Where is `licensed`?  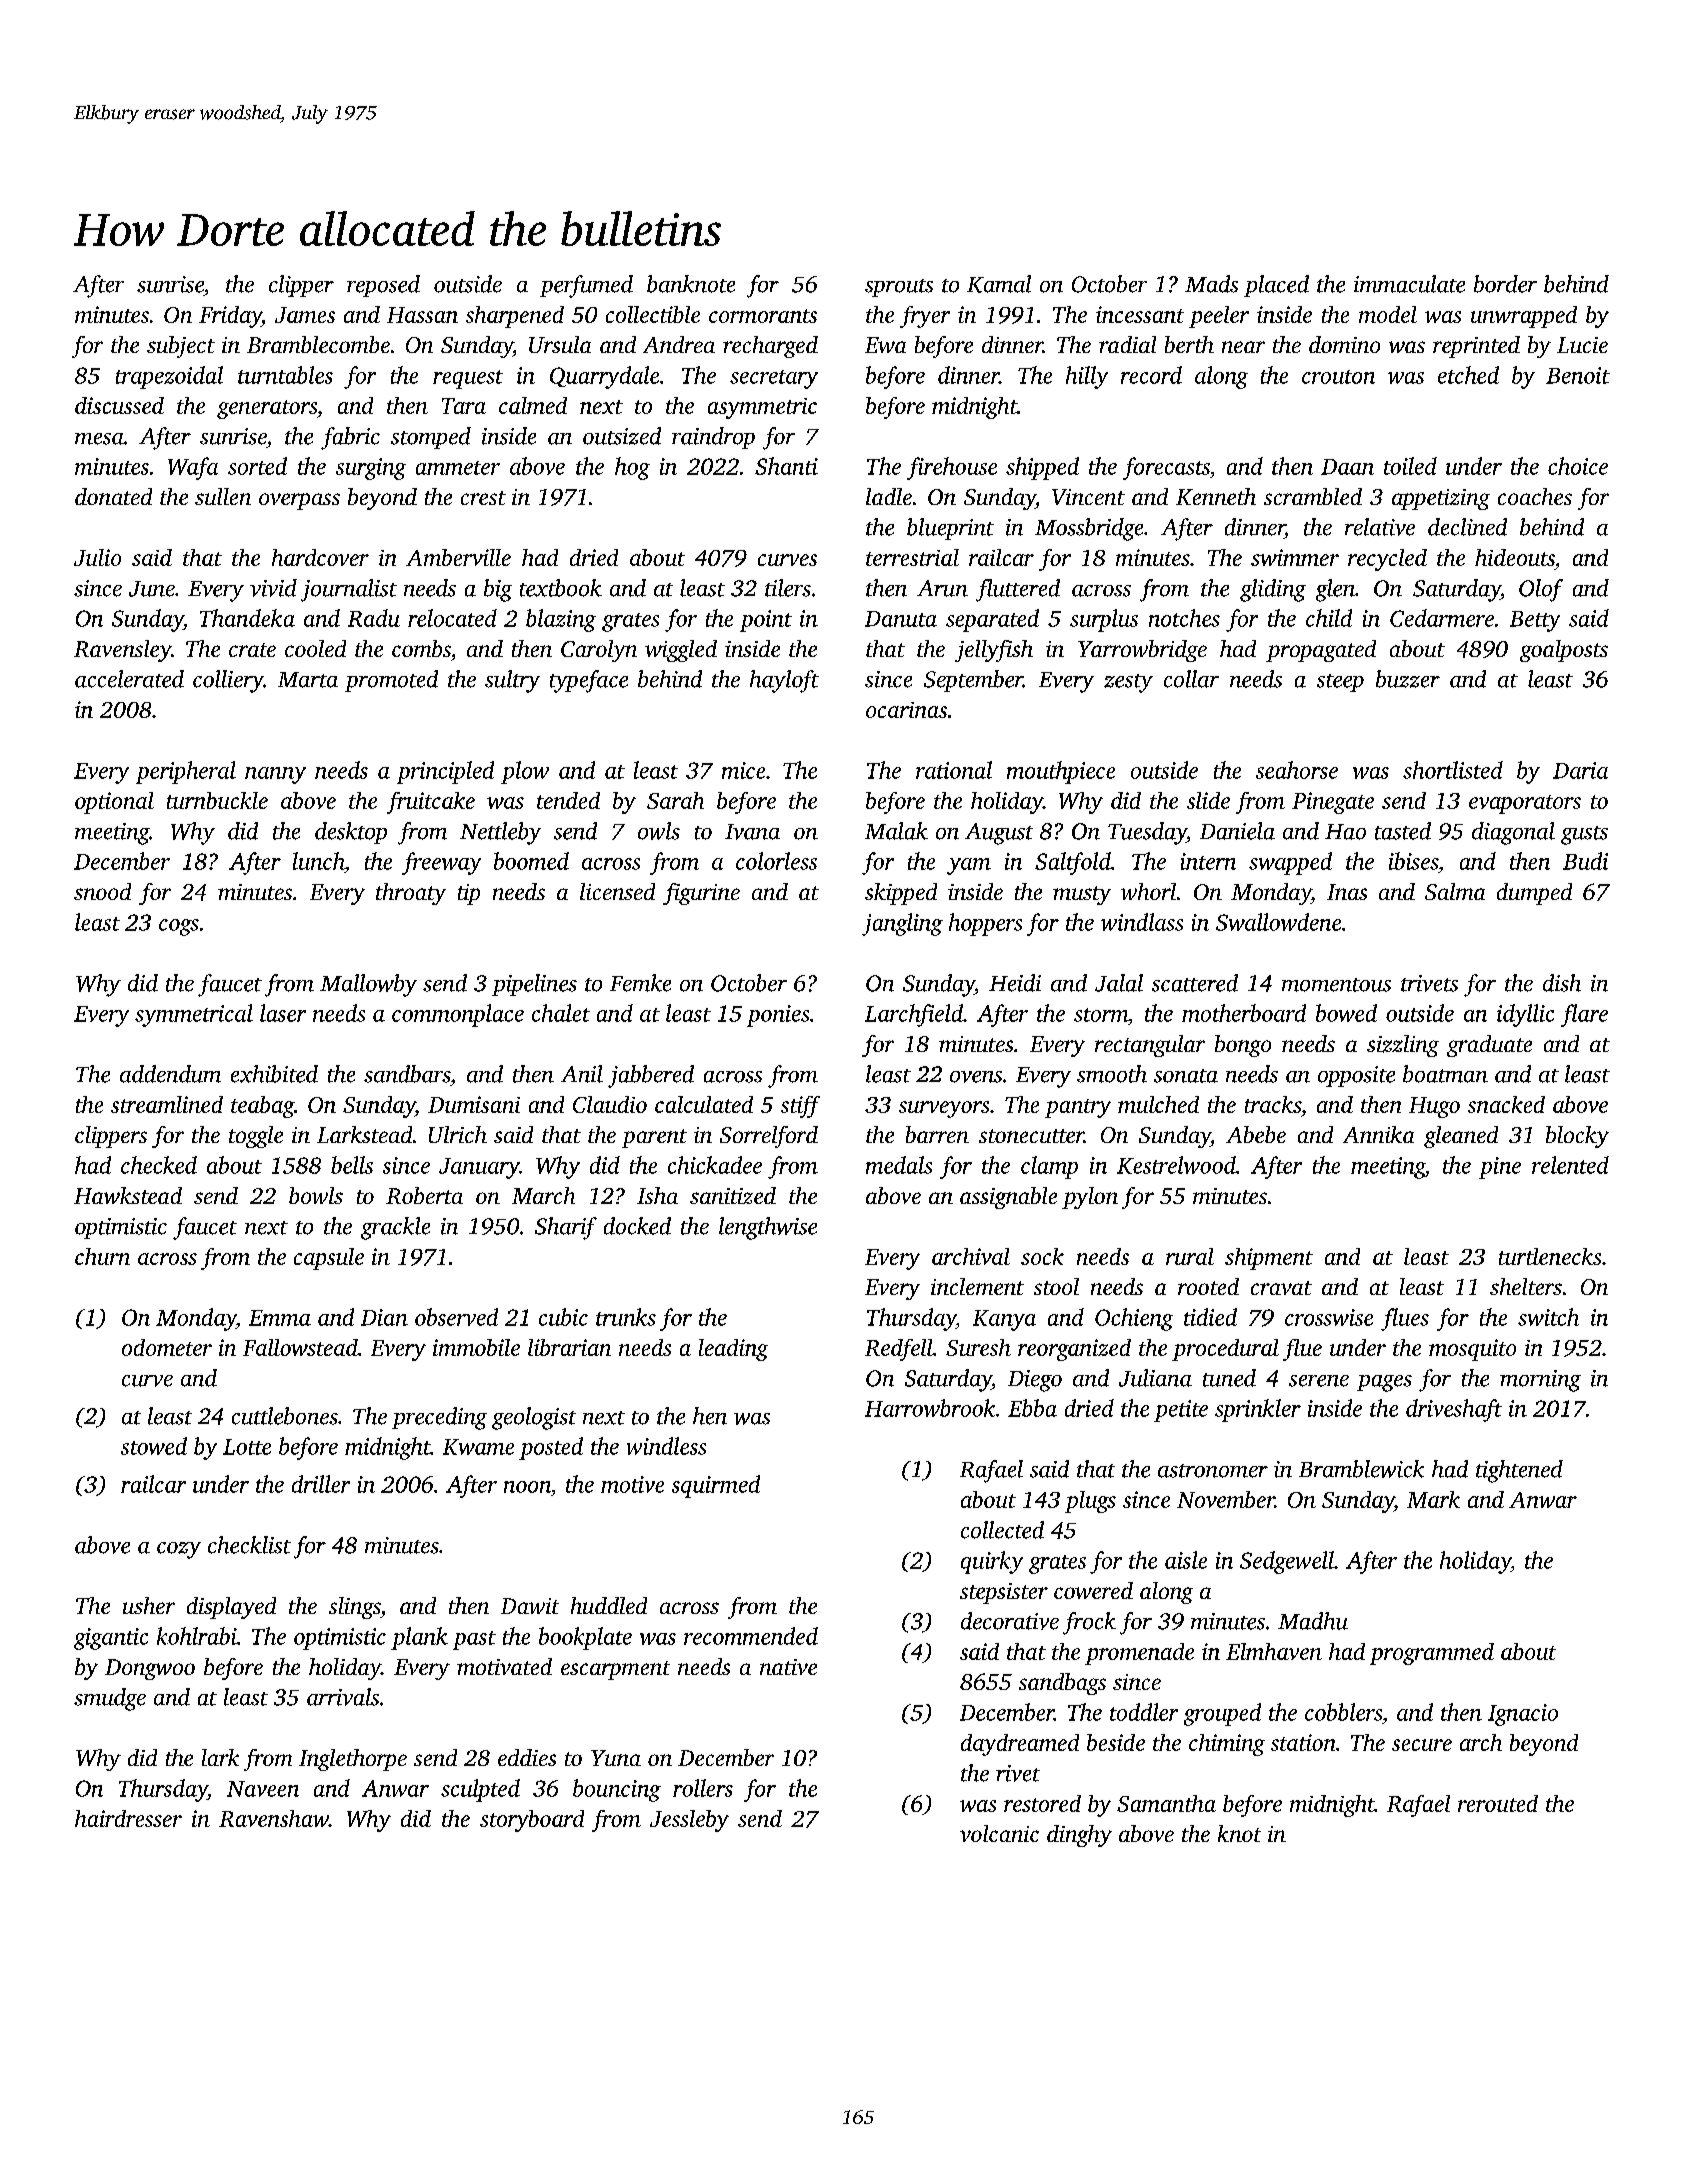
licensed is located at coordinates (617, 891).
